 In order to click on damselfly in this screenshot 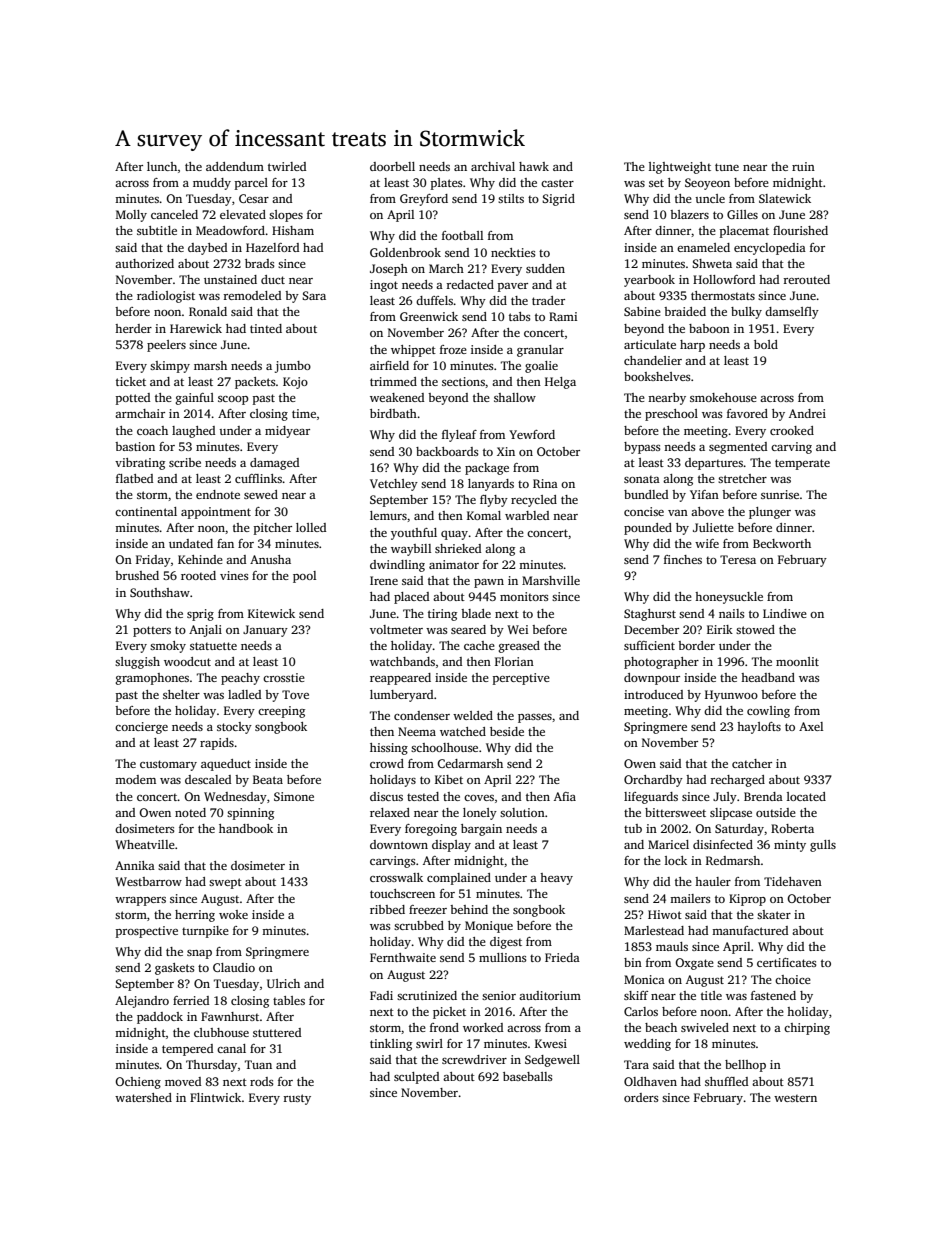, I will do `click(792, 313)`.
